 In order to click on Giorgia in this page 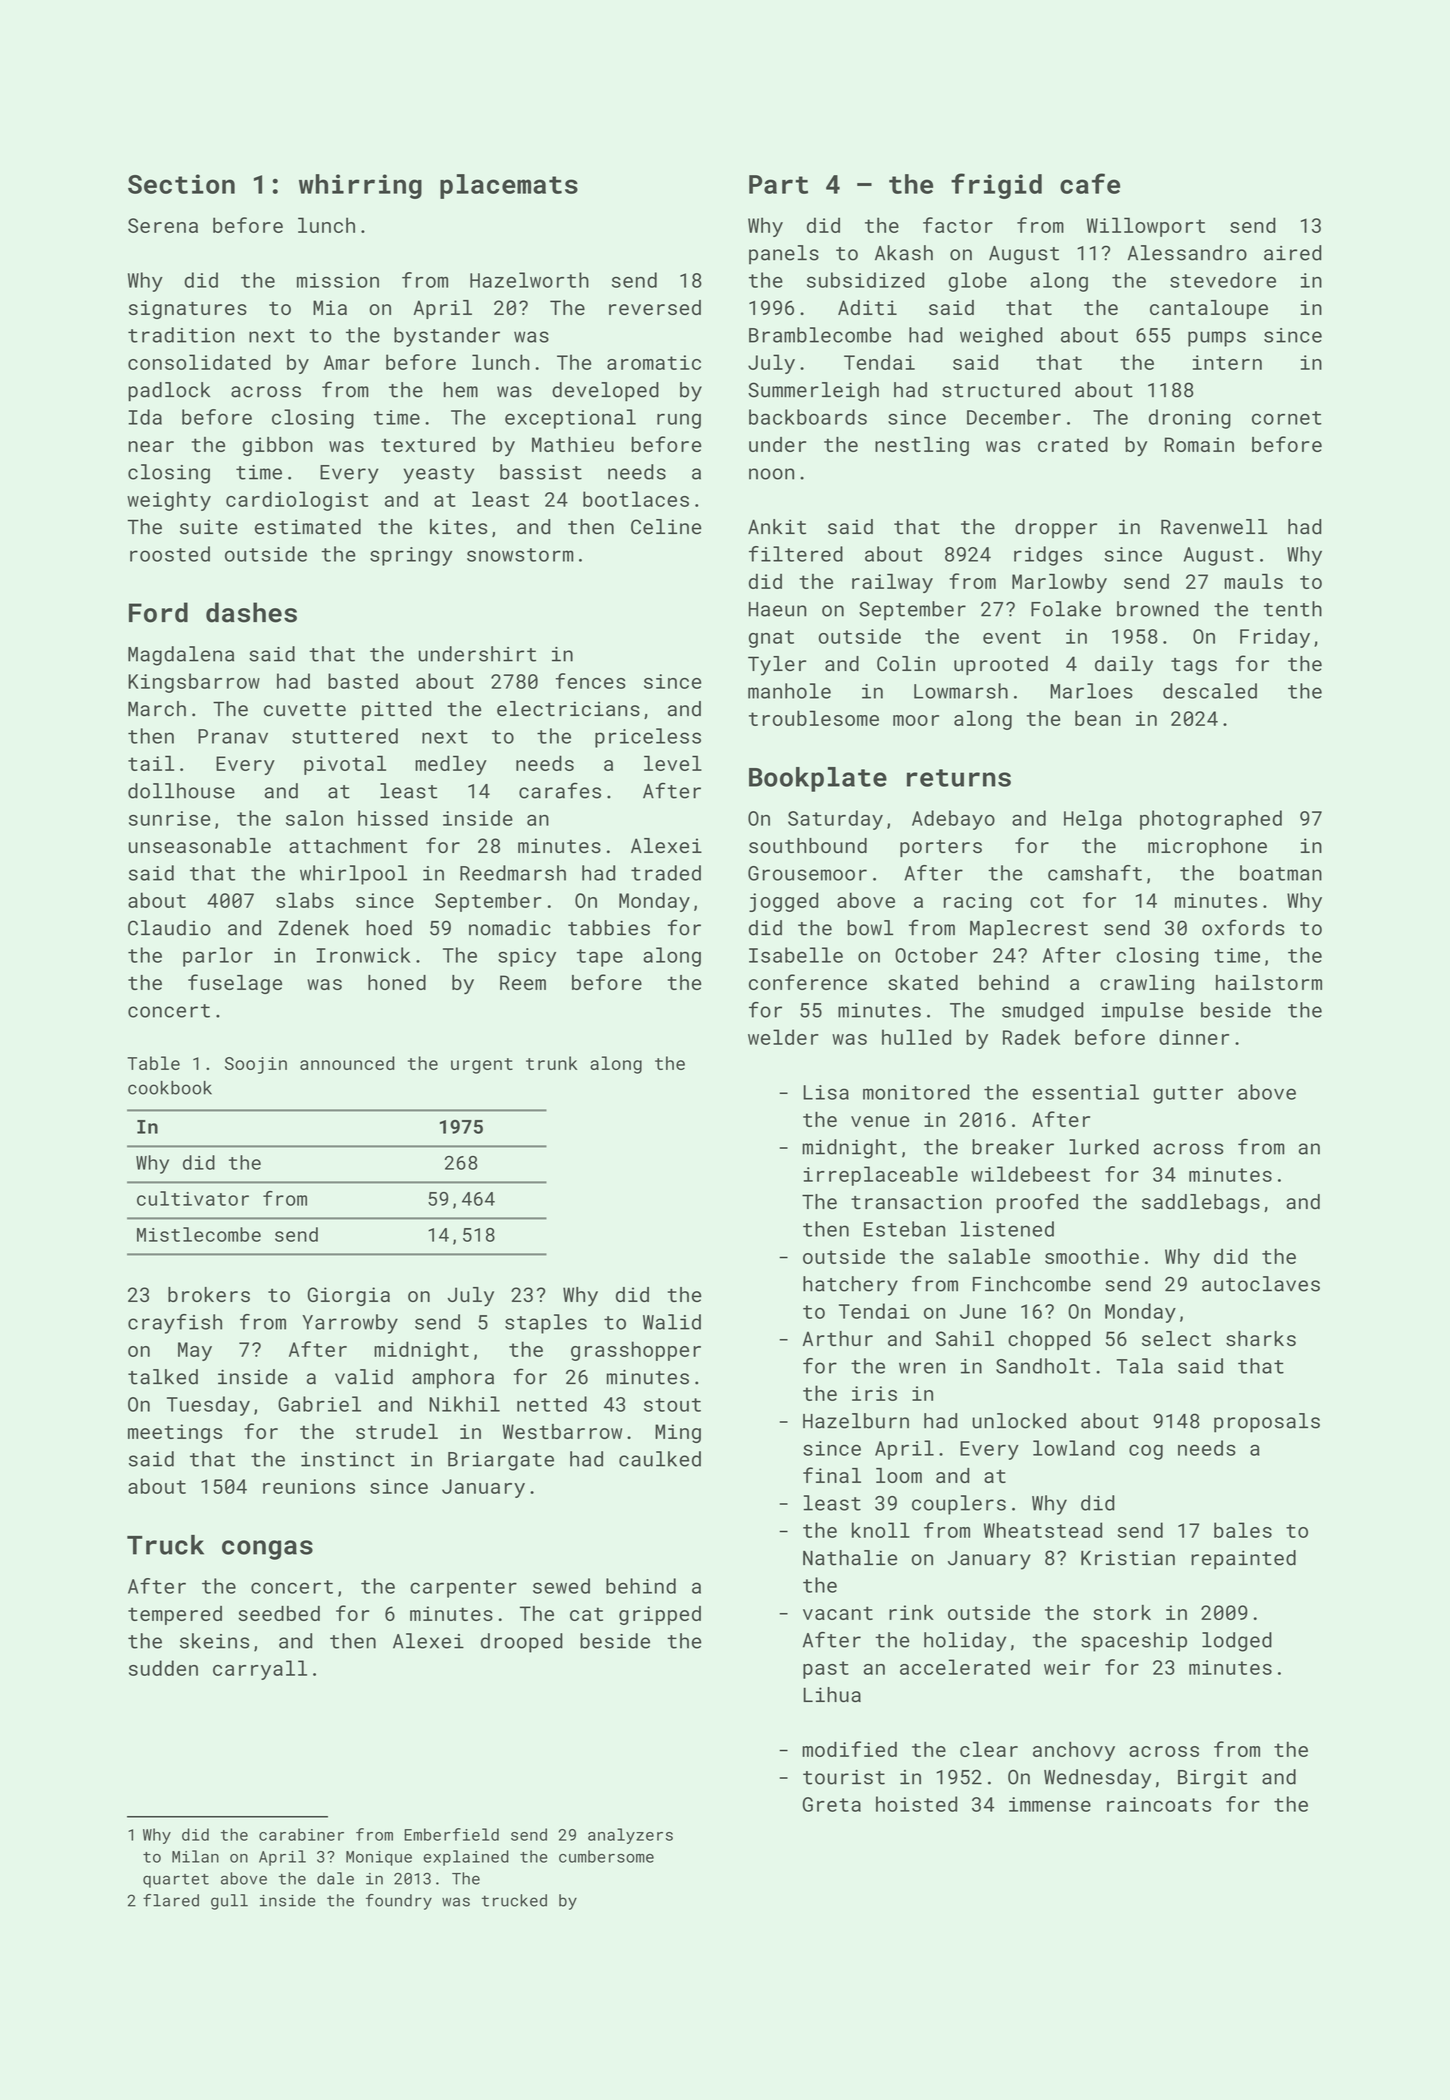, I will do `click(349, 1296)`.
